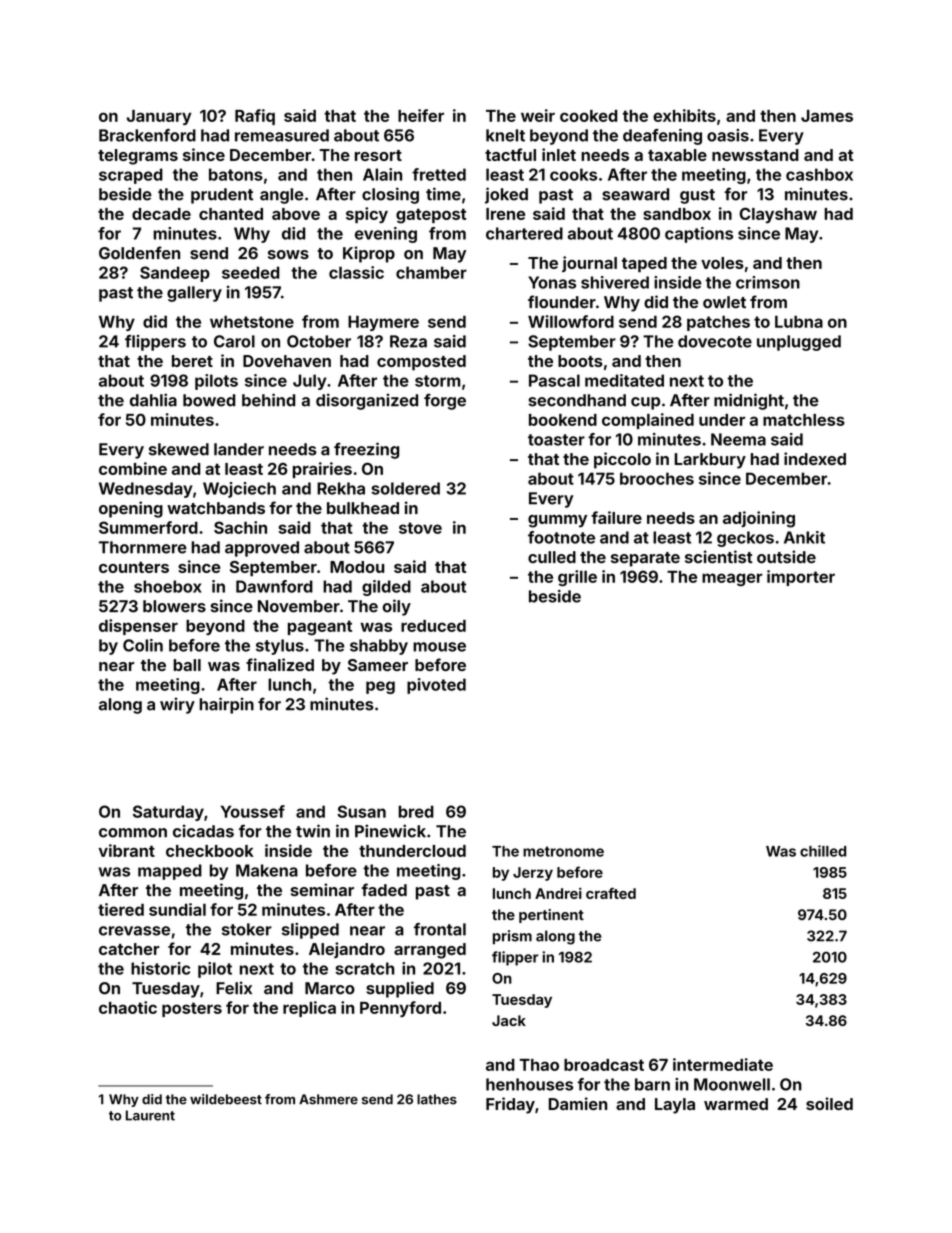 This screenshot has height=1233, width=952. I want to click on chilled, so click(823, 851).
